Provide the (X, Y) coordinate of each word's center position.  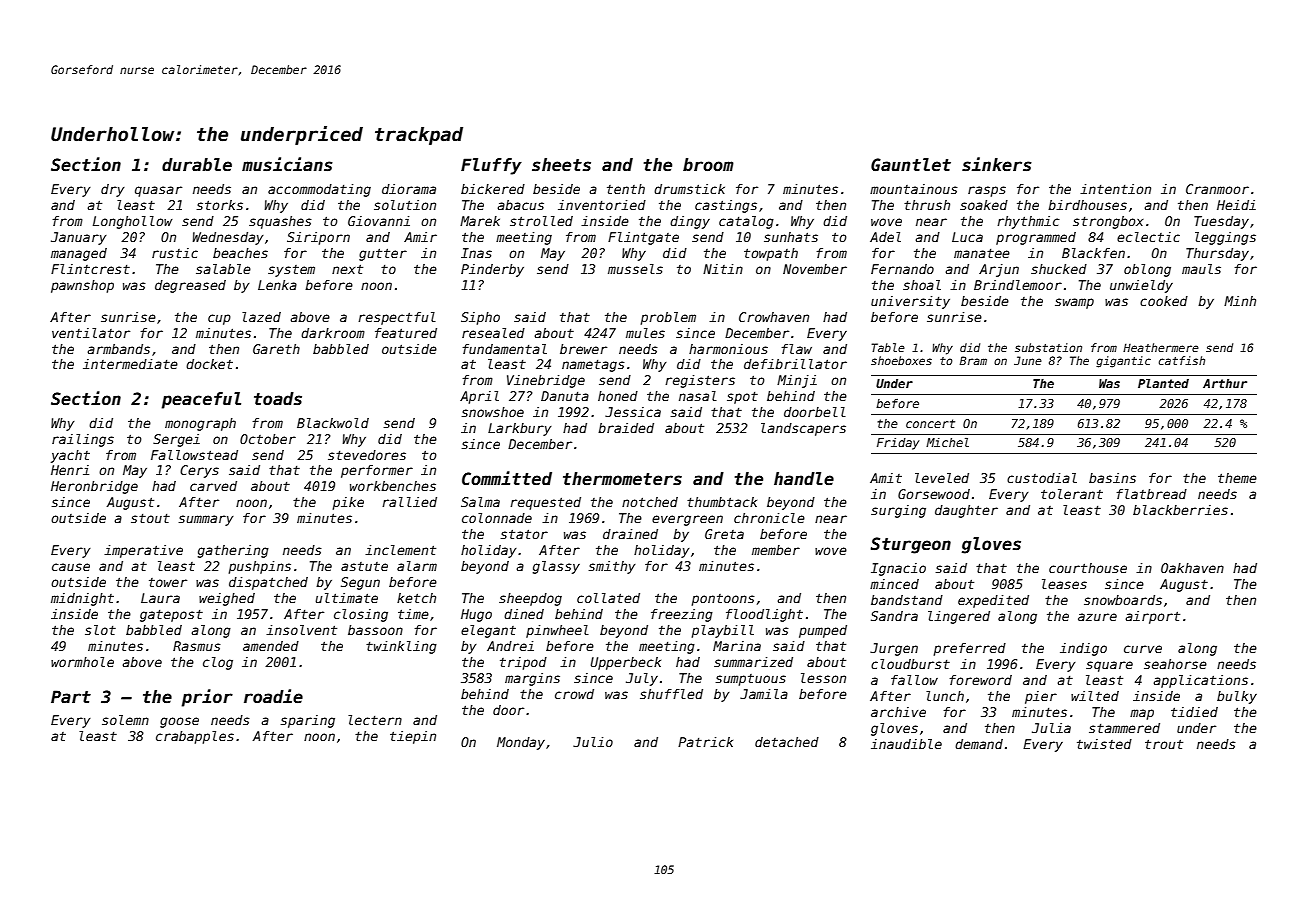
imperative (143, 551)
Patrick (705, 742)
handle (804, 479)
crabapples (195, 737)
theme (1237, 478)
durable (197, 164)
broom (708, 165)
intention (1115, 189)
